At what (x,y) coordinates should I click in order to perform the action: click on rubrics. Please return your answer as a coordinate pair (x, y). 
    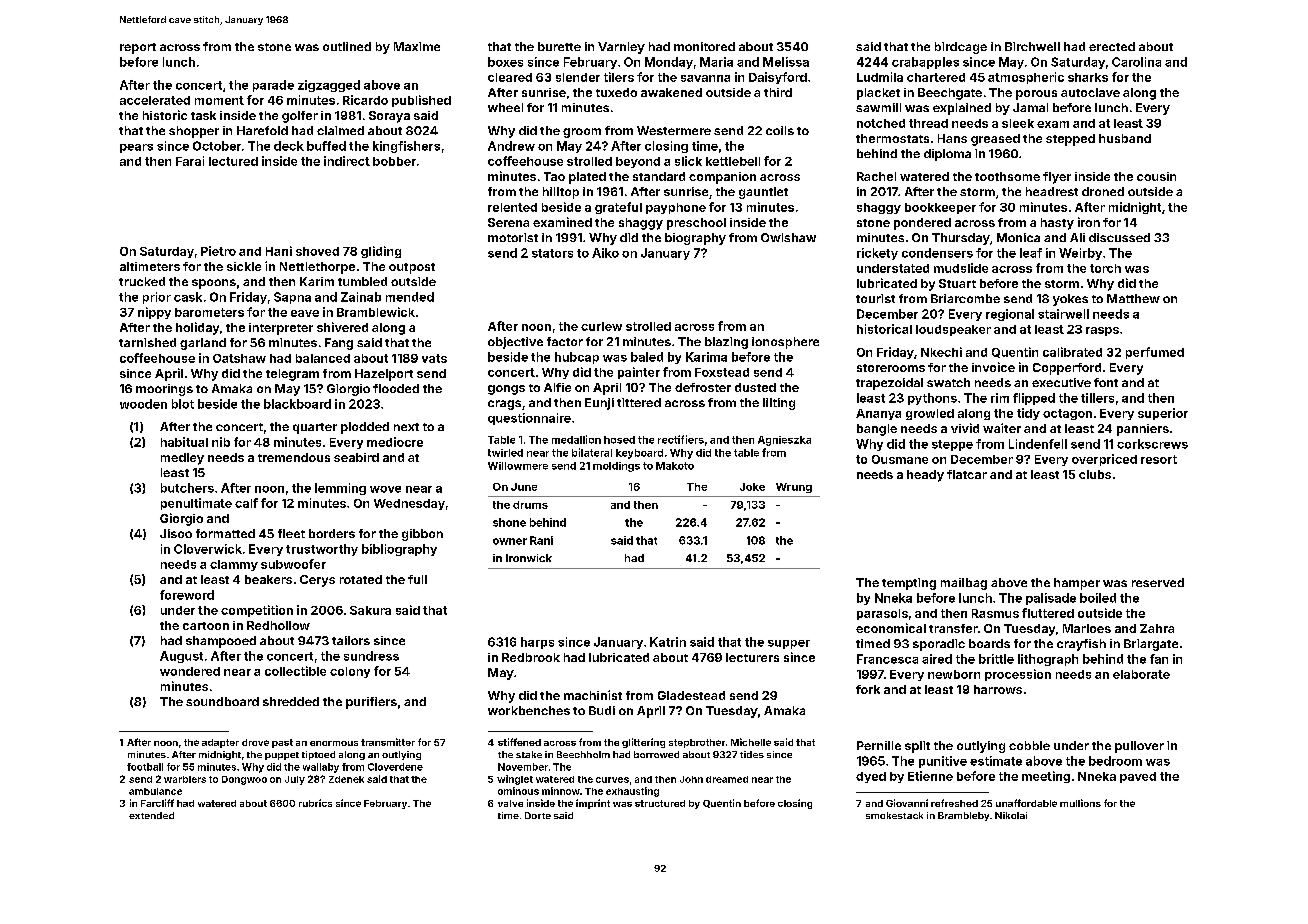
    Looking at the image, I should click on (315, 803).
